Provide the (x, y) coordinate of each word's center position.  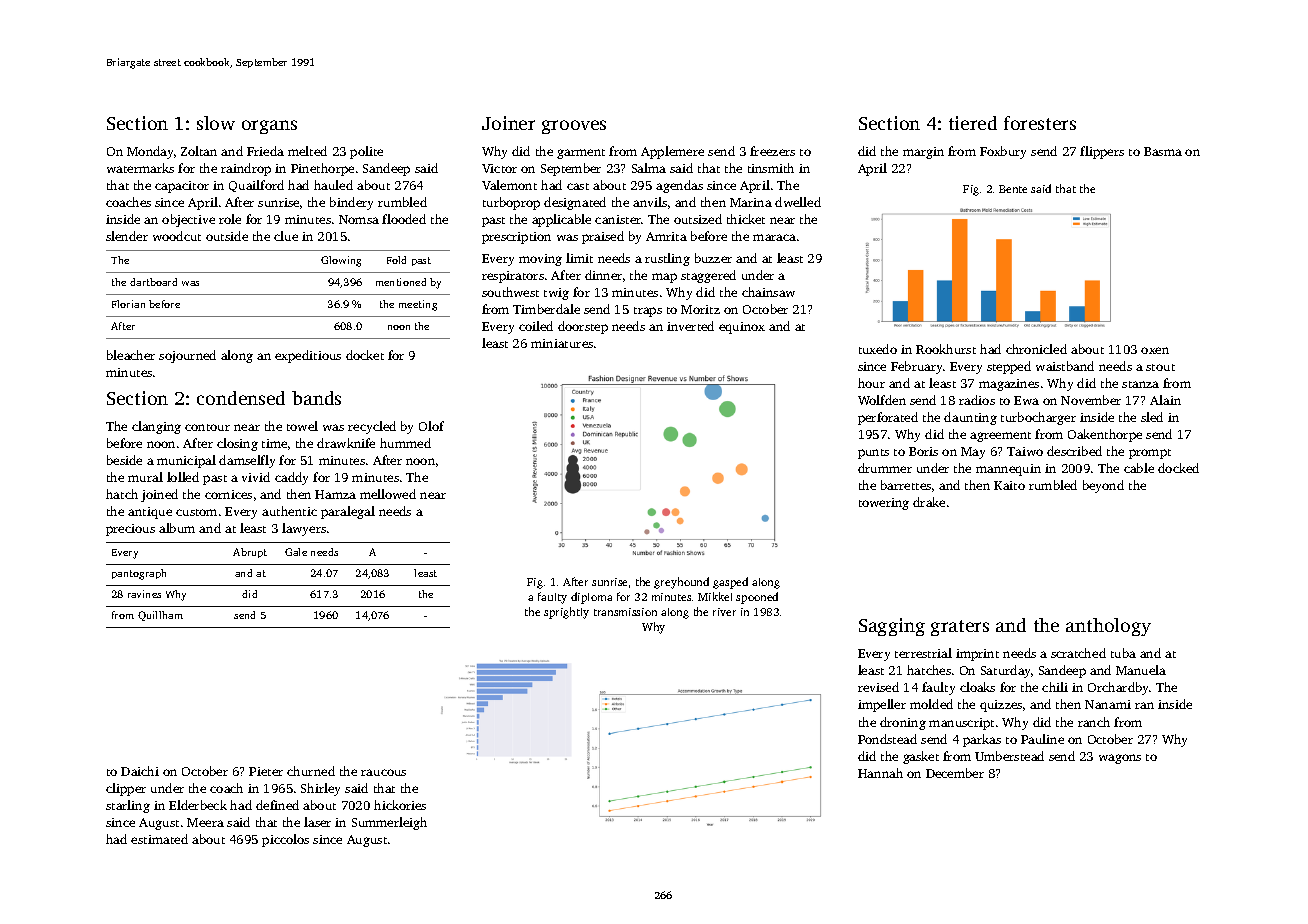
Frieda (265, 151)
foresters (1040, 123)
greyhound (681, 583)
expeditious (308, 356)
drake (929, 502)
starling (128, 806)
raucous (383, 772)
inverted (690, 326)
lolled (183, 477)
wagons (1120, 759)
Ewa (1026, 400)
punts (873, 454)
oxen (1155, 350)
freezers (772, 151)
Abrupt (250, 553)
